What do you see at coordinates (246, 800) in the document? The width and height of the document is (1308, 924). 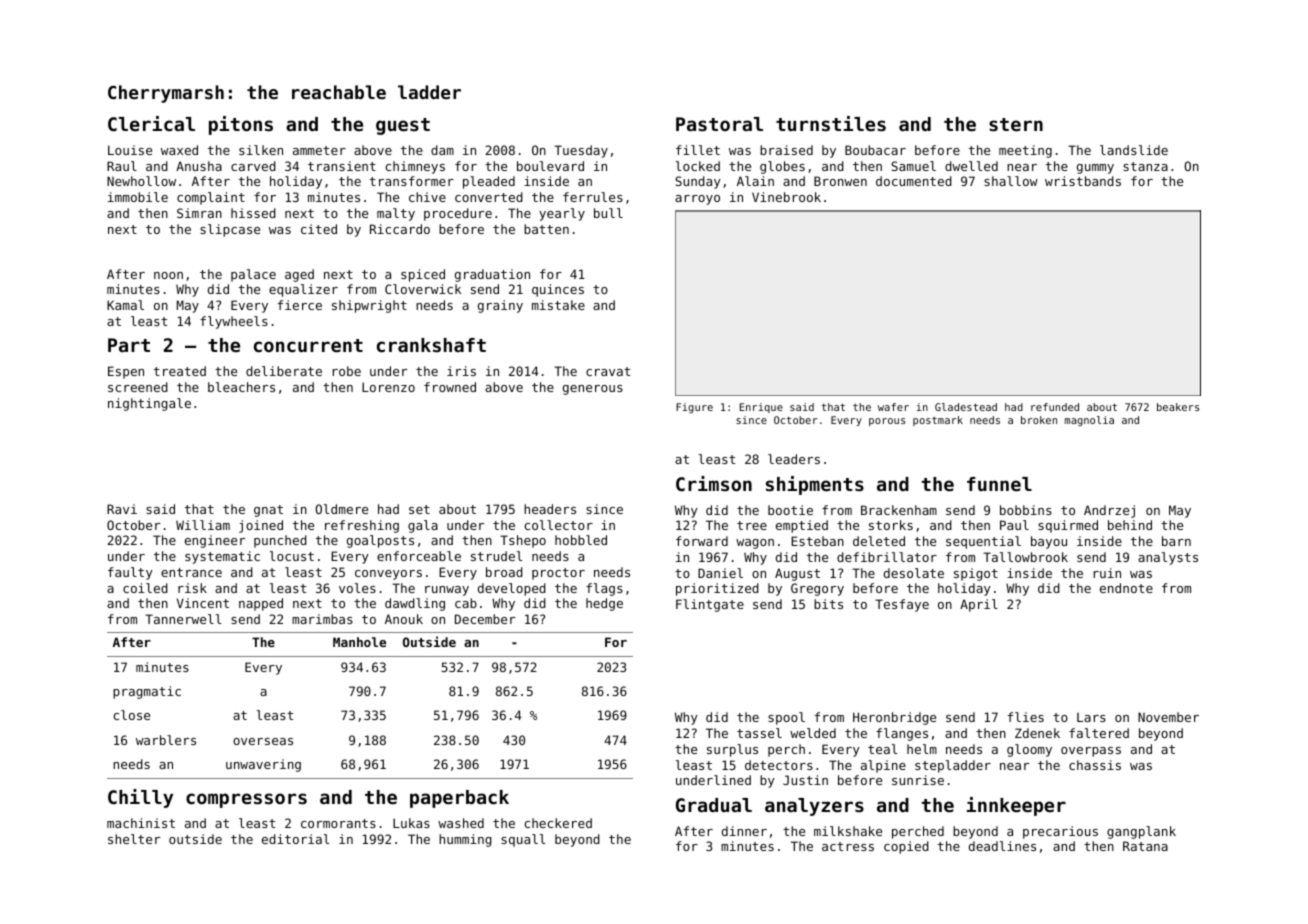 I see `compressors` at bounding box center [246, 800].
